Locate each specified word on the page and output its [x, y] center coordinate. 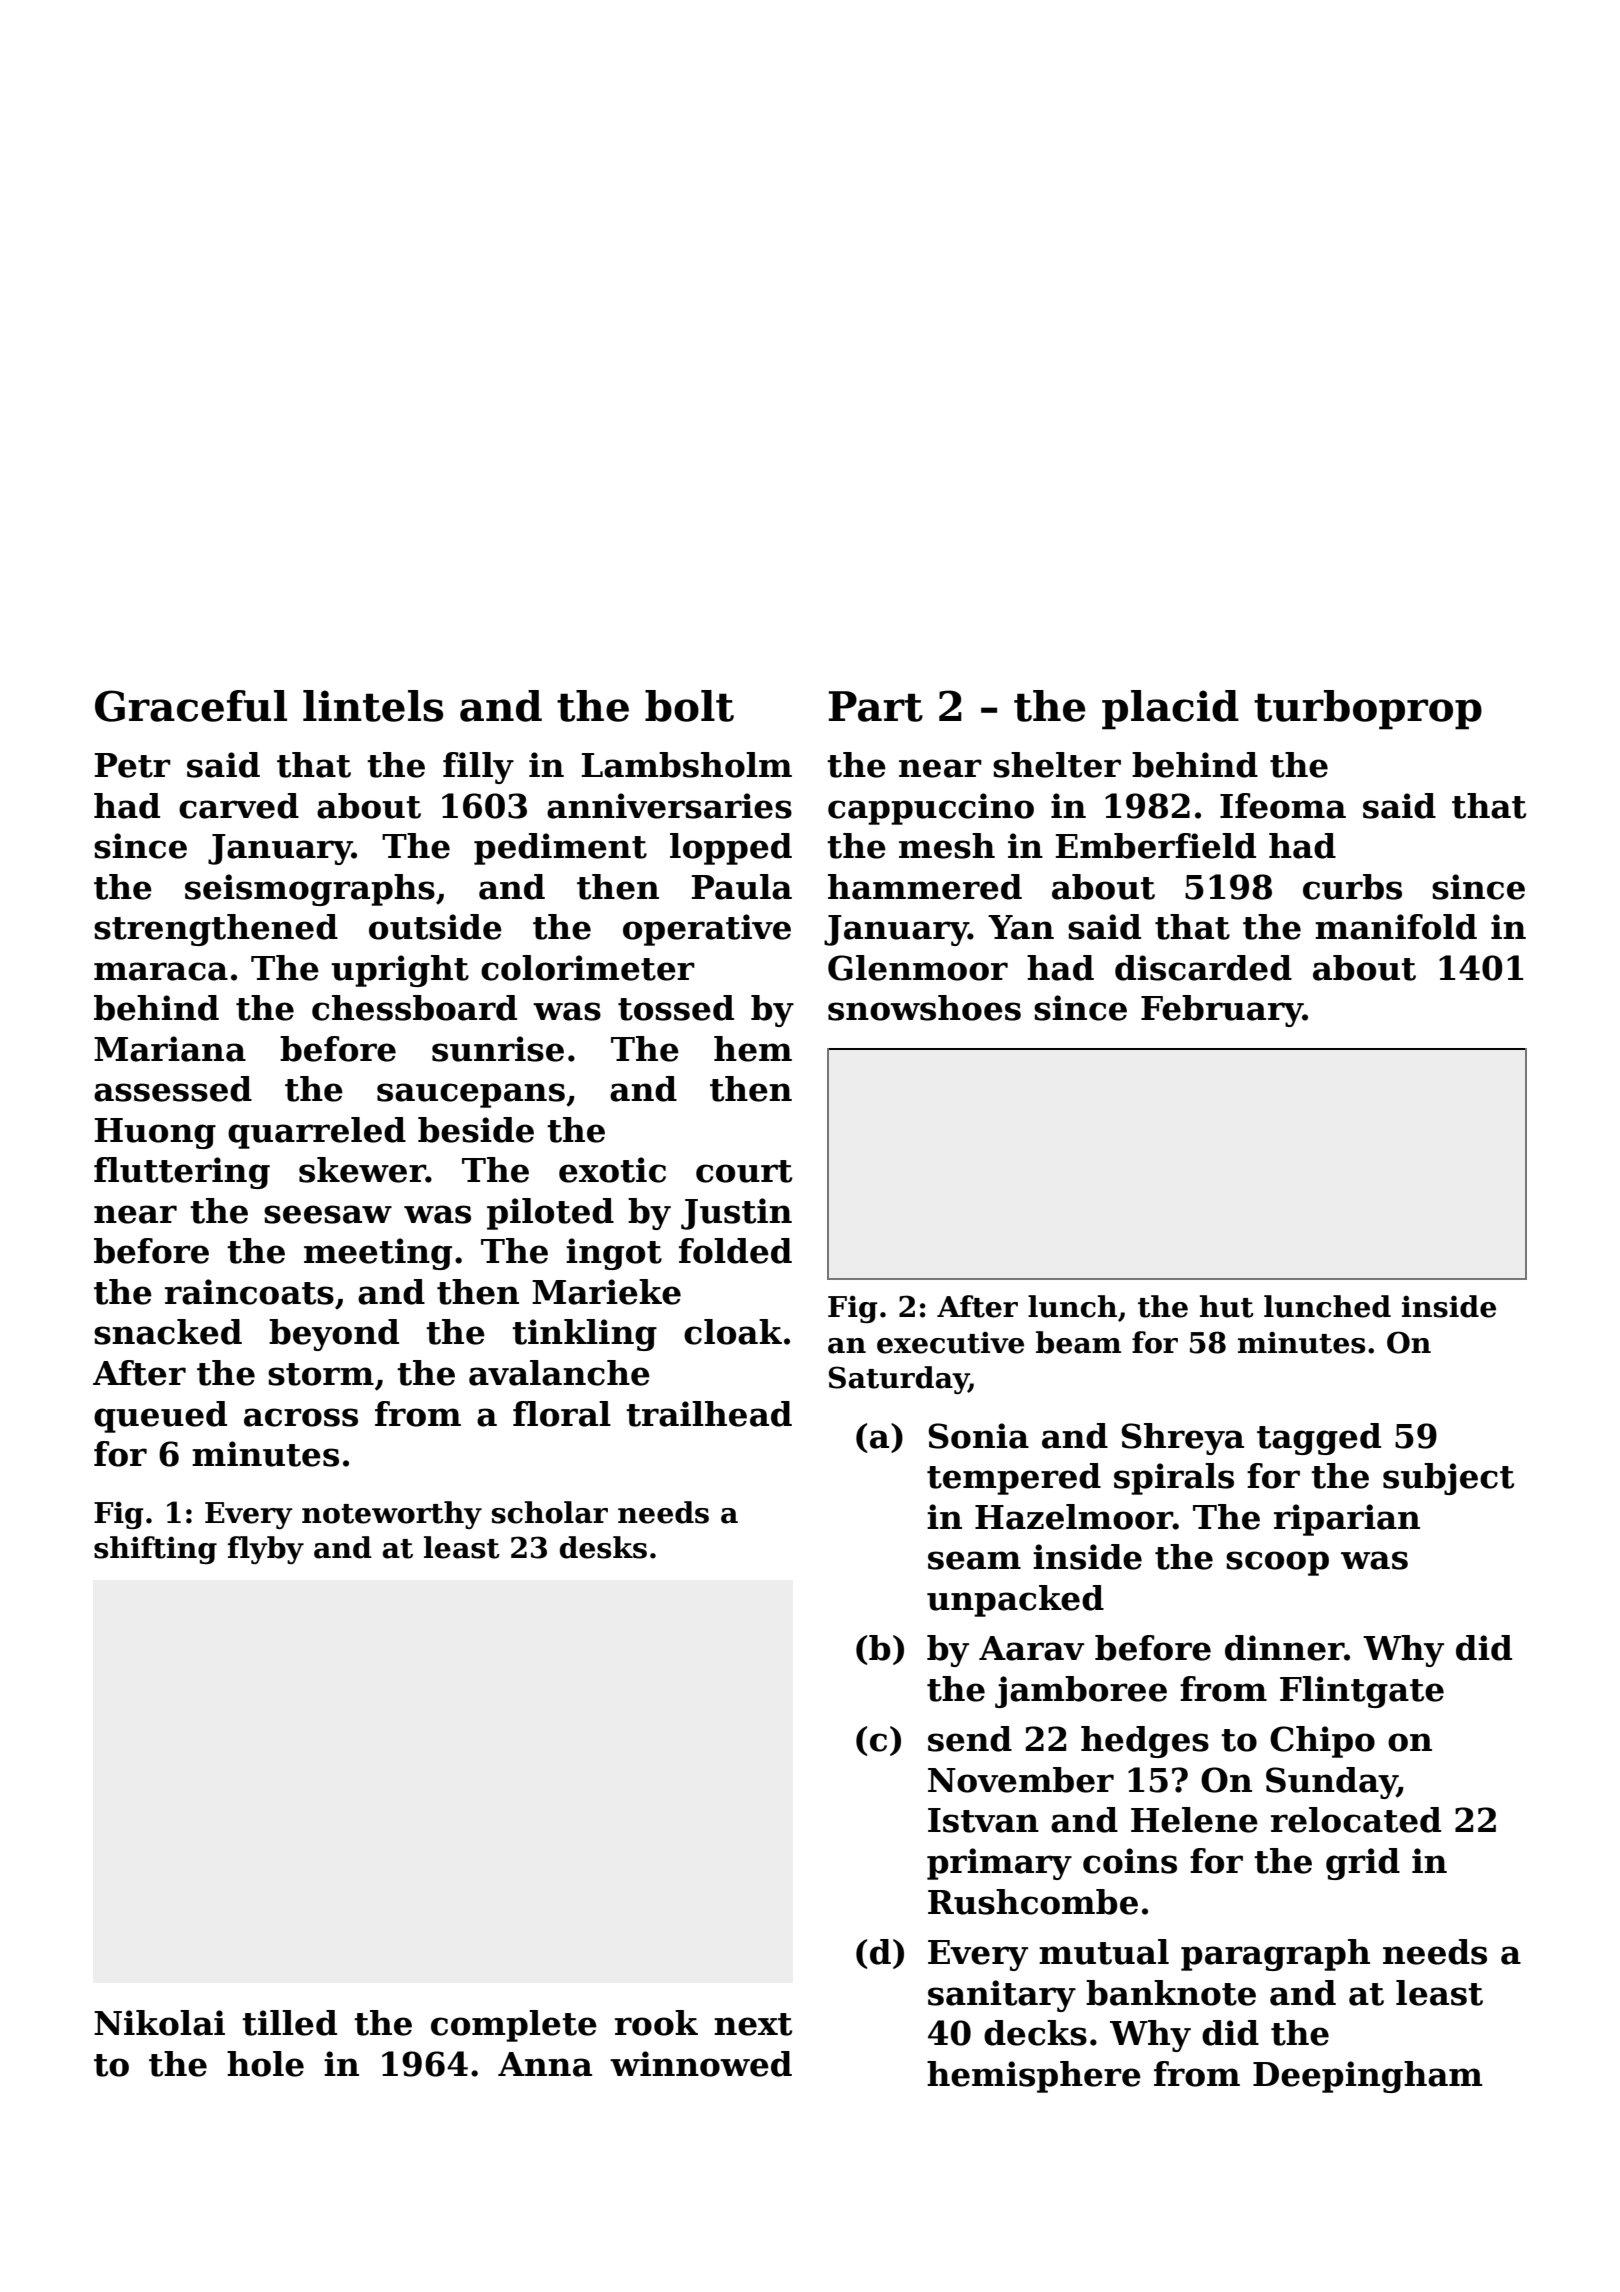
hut [1227, 1306]
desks [603, 1547]
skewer [362, 1170]
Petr [133, 765]
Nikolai [159, 2023]
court [744, 1171]
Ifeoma [1283, 806]
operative [707, 930]
